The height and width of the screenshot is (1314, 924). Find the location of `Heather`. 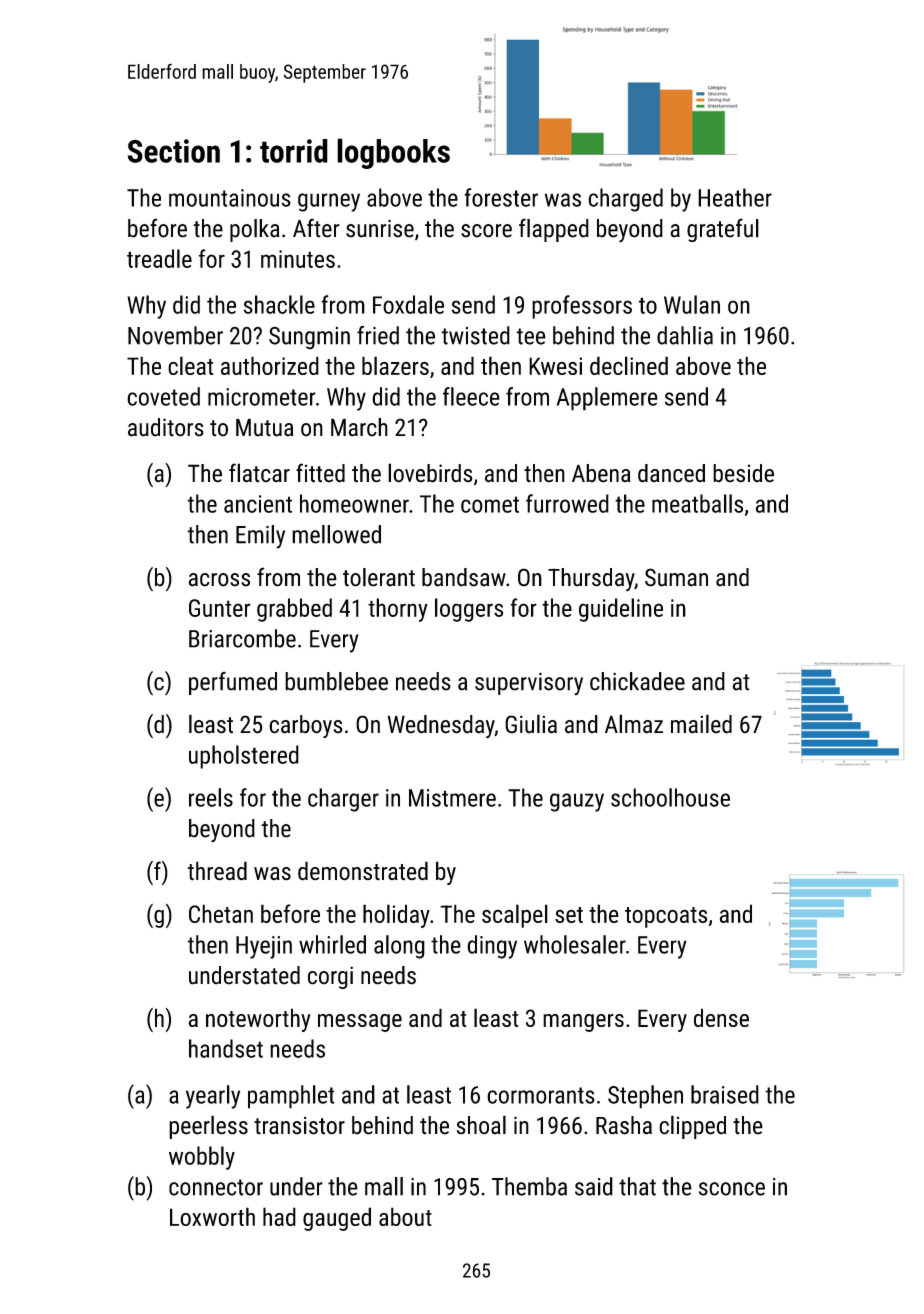

Heather is located at coordinates (735, 197).
